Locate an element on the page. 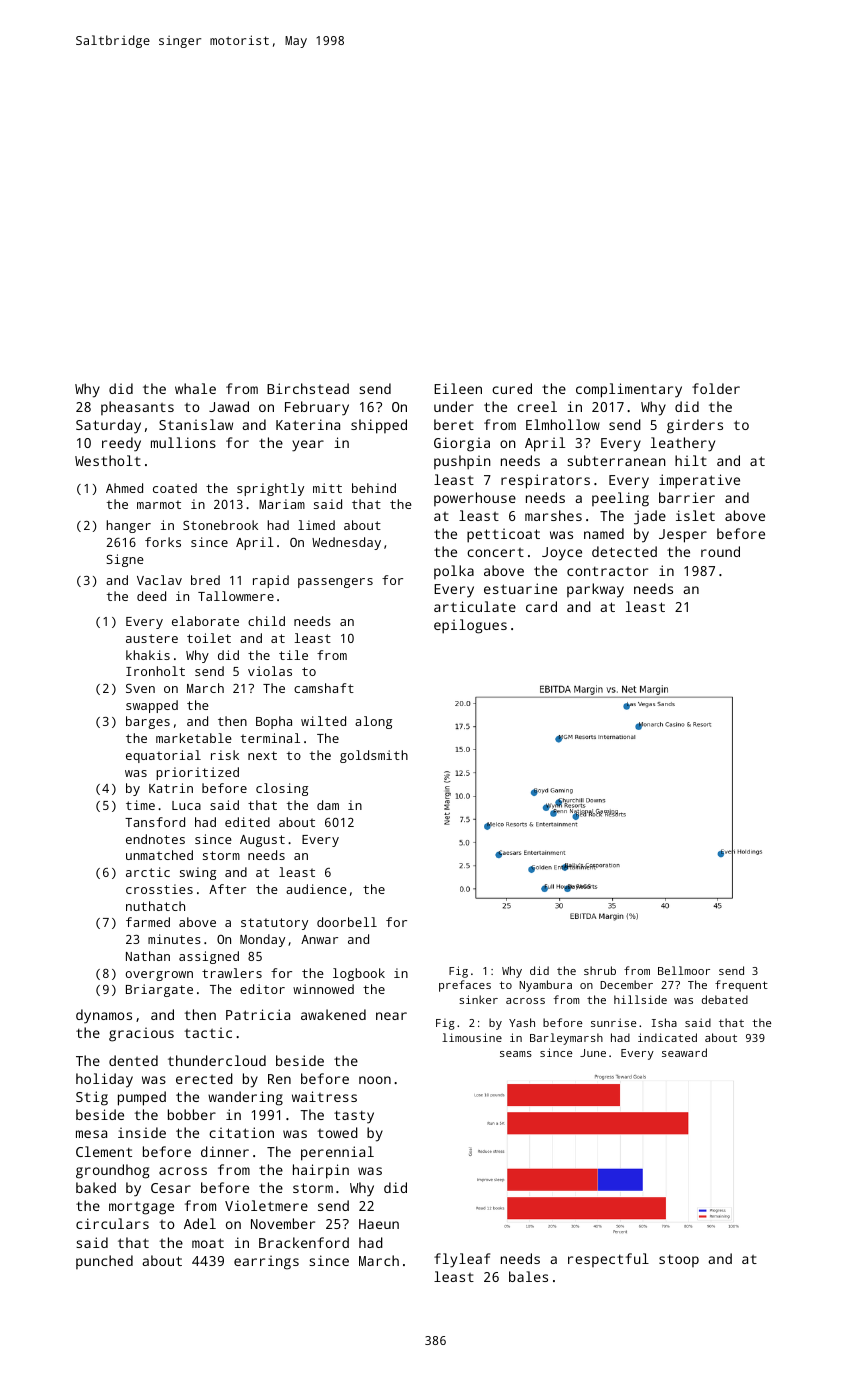  earrings is located at coordinates (266, 1262).
